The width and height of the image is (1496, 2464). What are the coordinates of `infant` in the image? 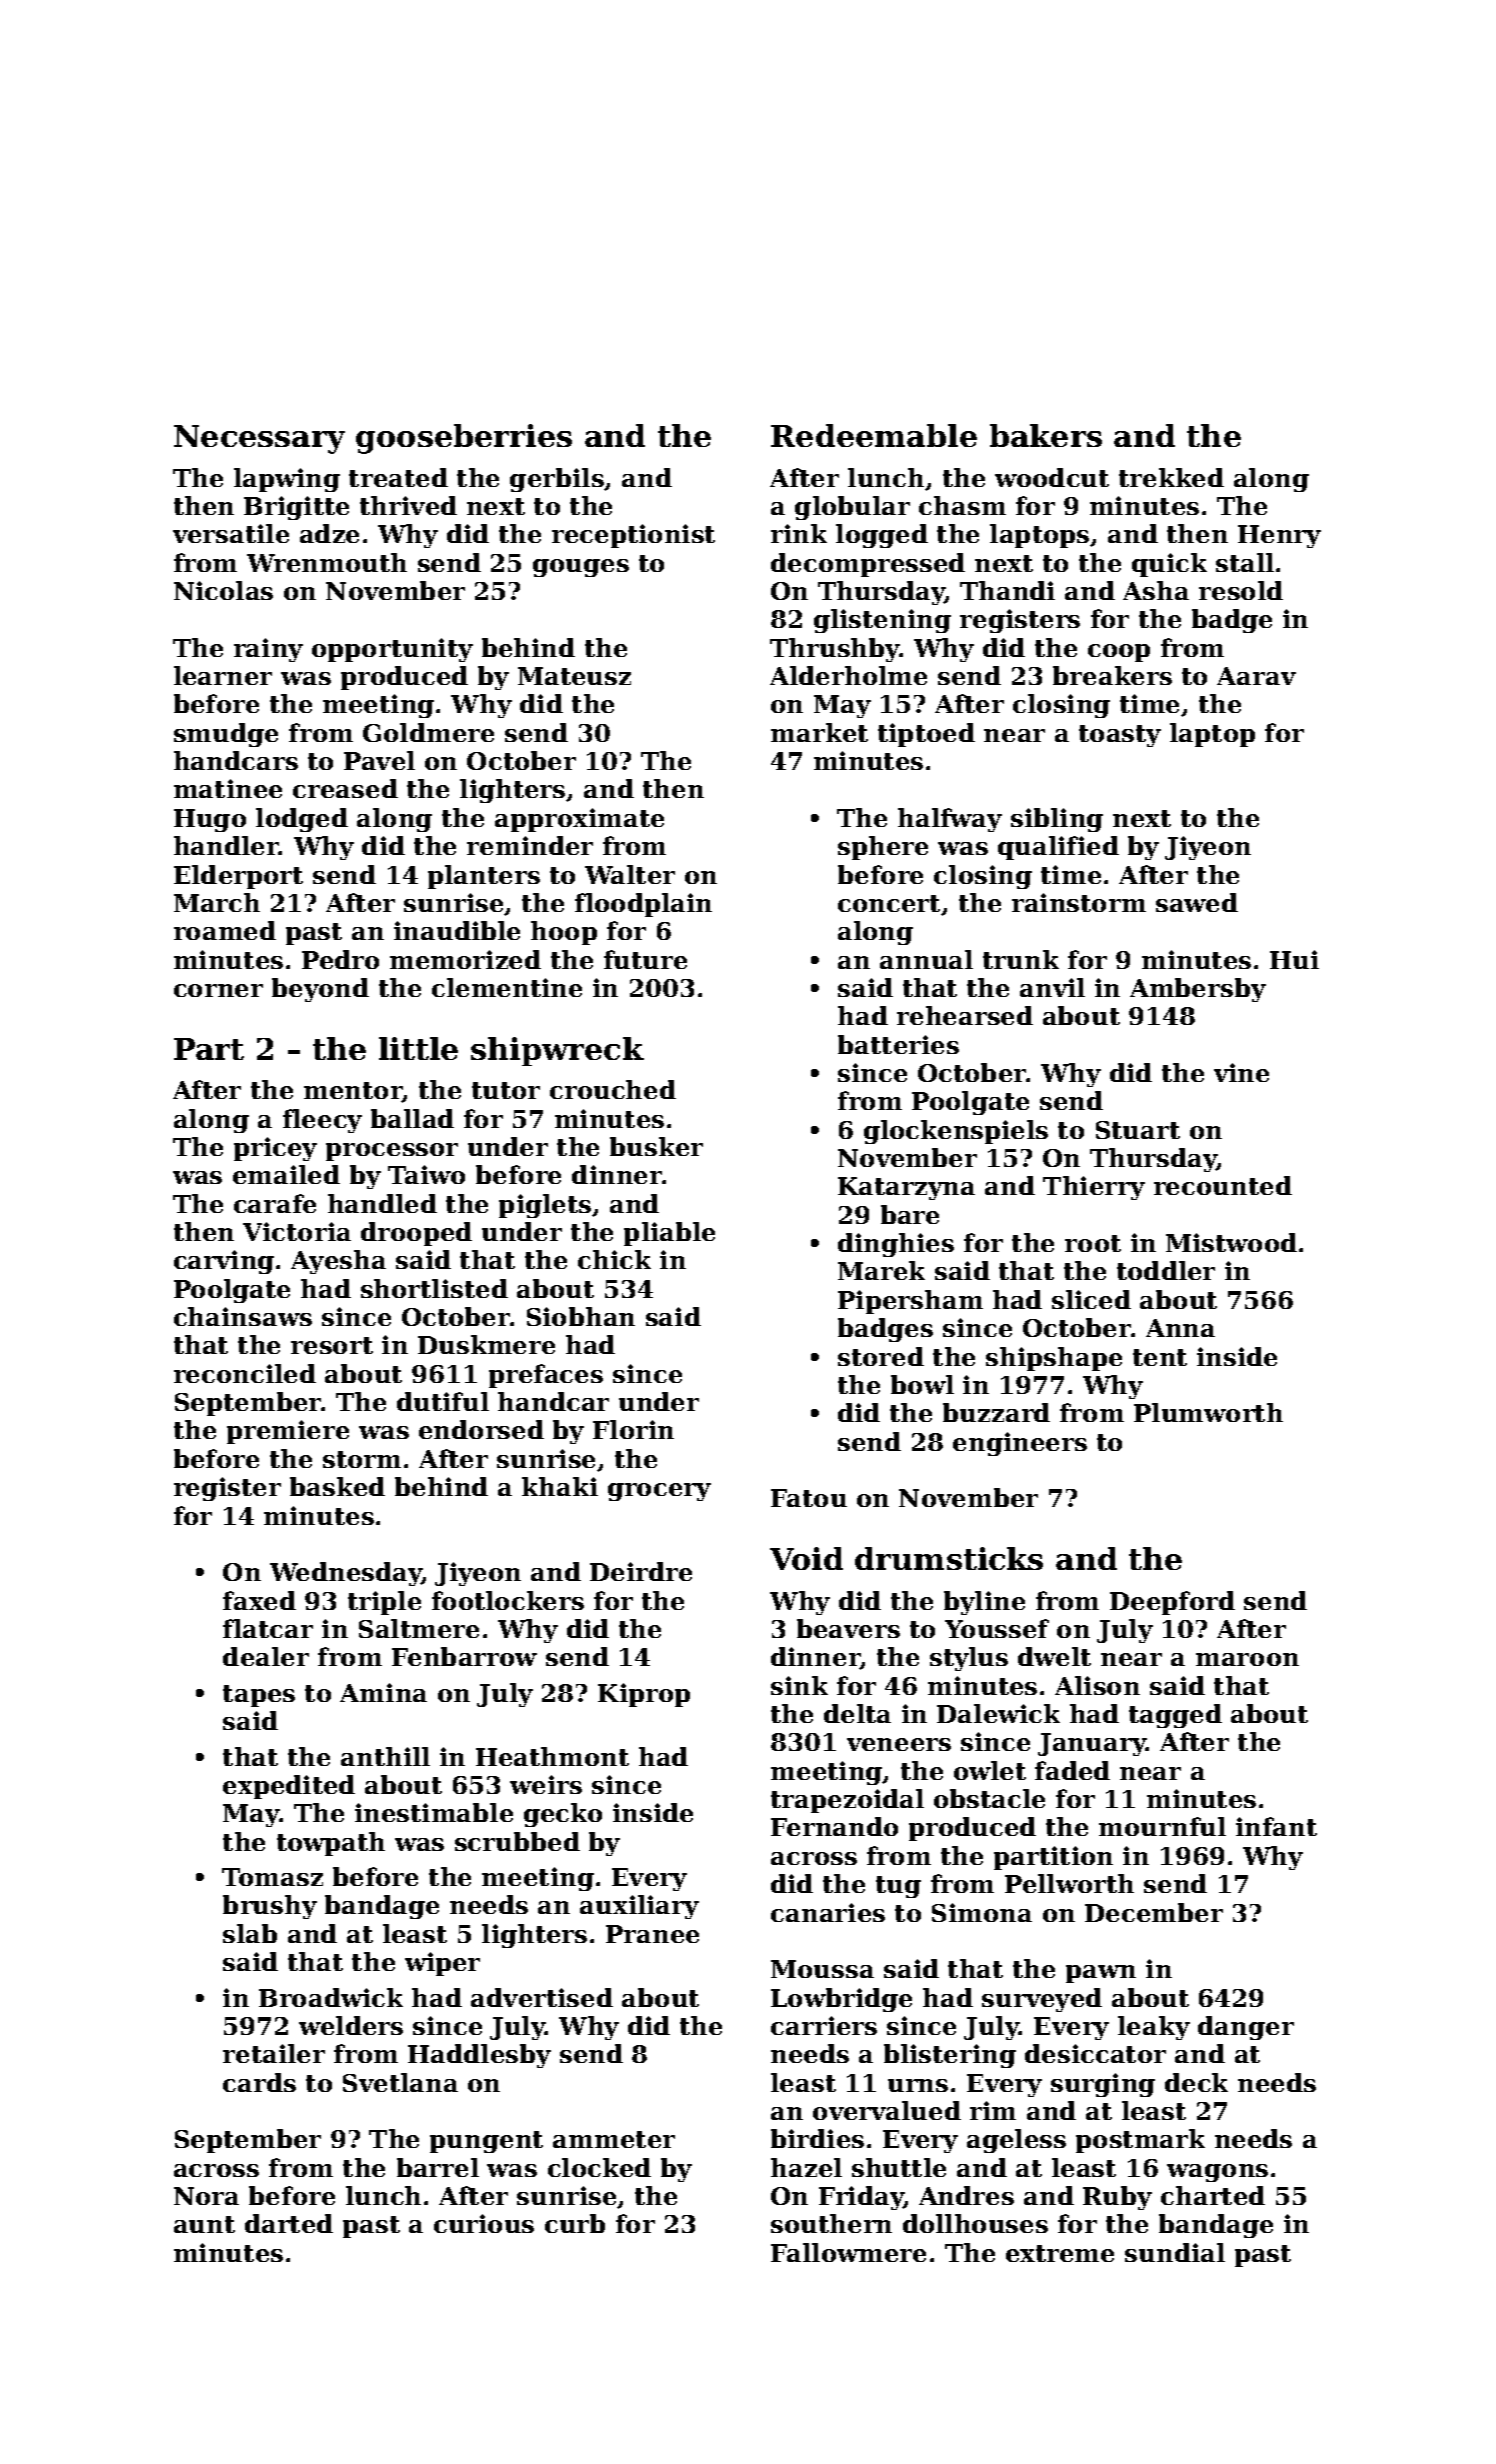 It's located at (1276, 1826).
